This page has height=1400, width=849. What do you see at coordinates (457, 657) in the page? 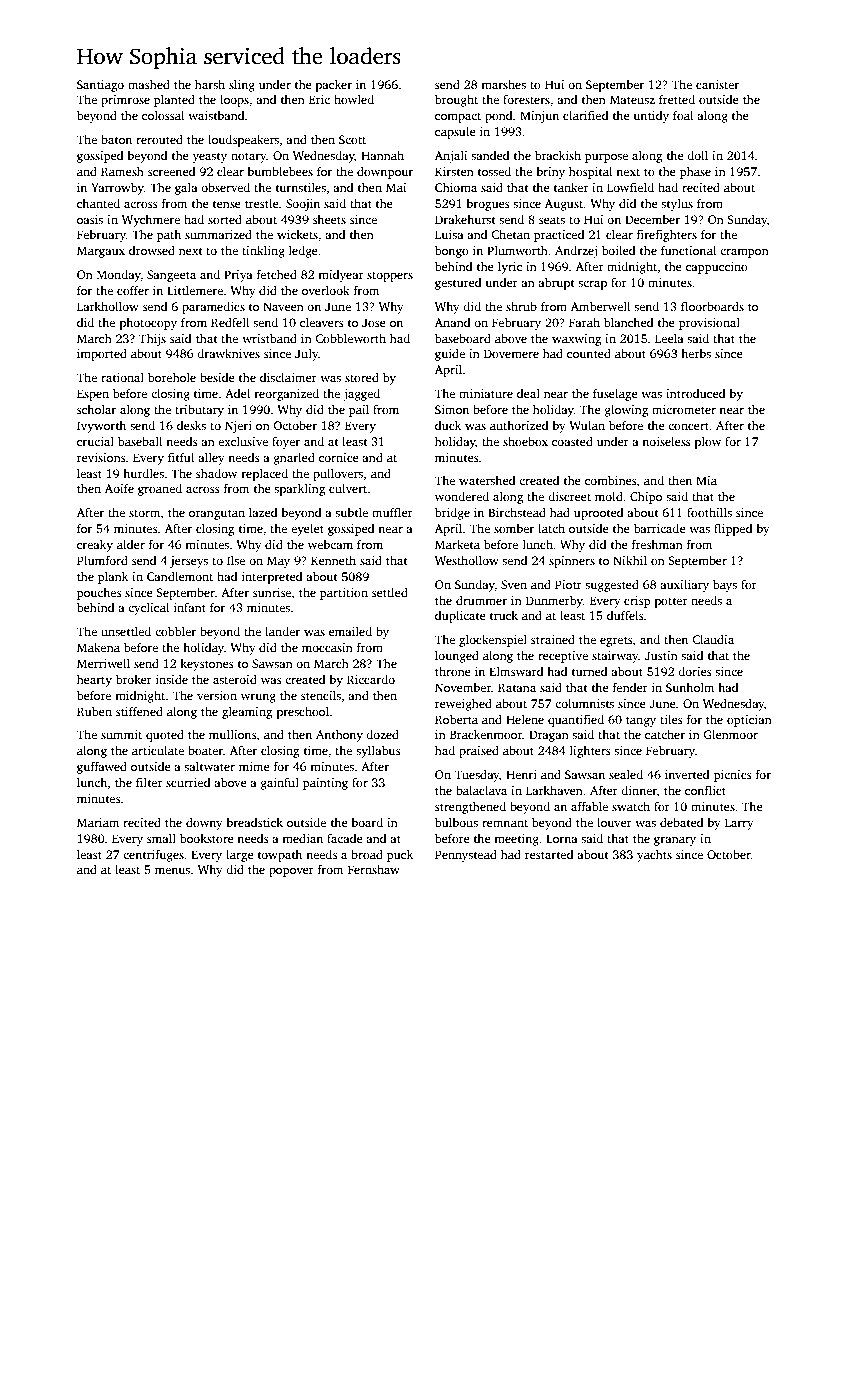
I see `lounged` at bounding box center [457, 657].
